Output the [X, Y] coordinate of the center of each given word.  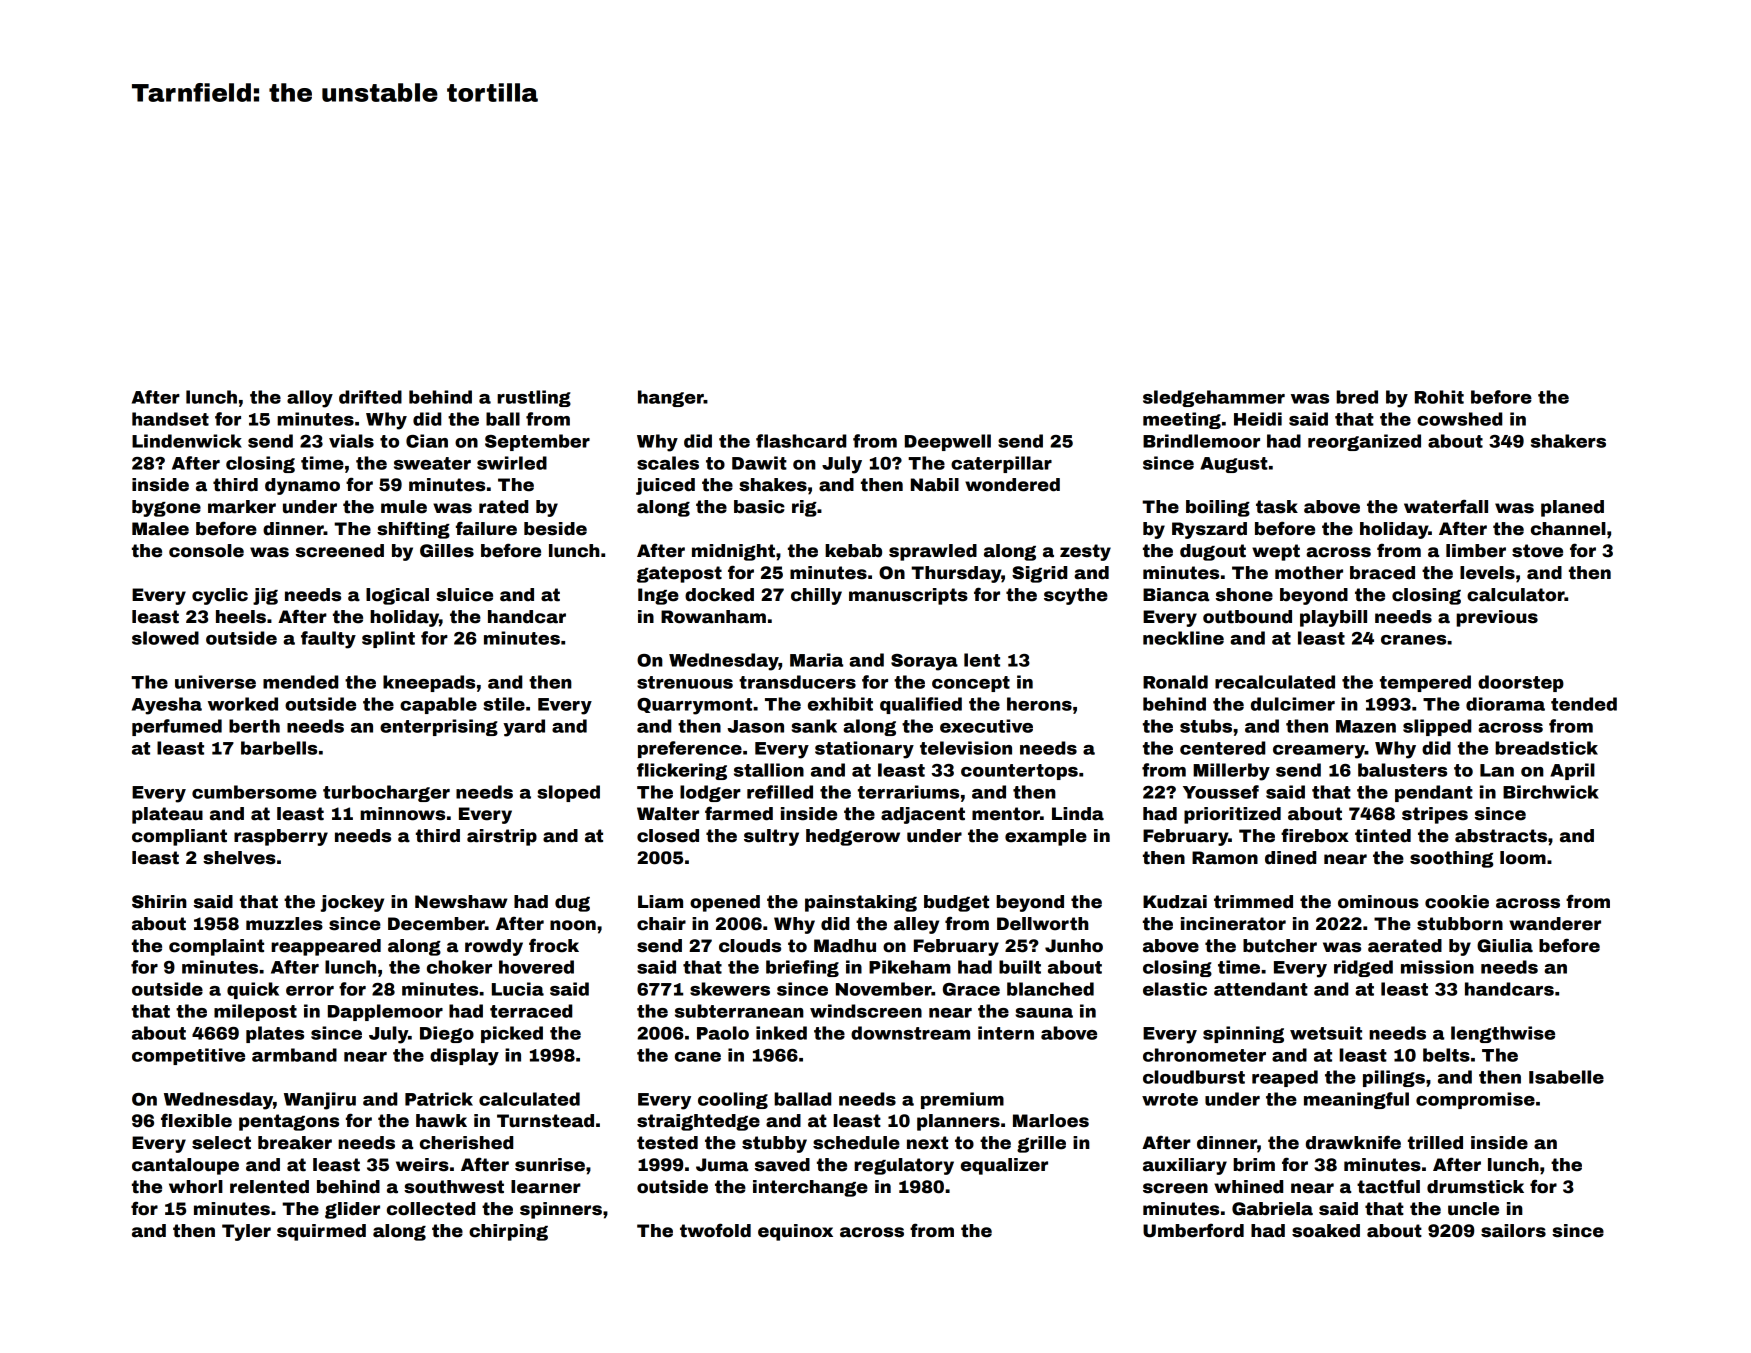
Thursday [956, 574]
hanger [671, 398]
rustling [534, 398]
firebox [1315, 835]
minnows [402, 814]
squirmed [321, 1232]
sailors [1513, 1231]
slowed [165, 638]
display [464, 1057]
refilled [780, 792]
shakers [1568, 441]
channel [1568, 529]
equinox [795, 1232]
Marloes [1051, 1121]
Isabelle [1566, 1077]
